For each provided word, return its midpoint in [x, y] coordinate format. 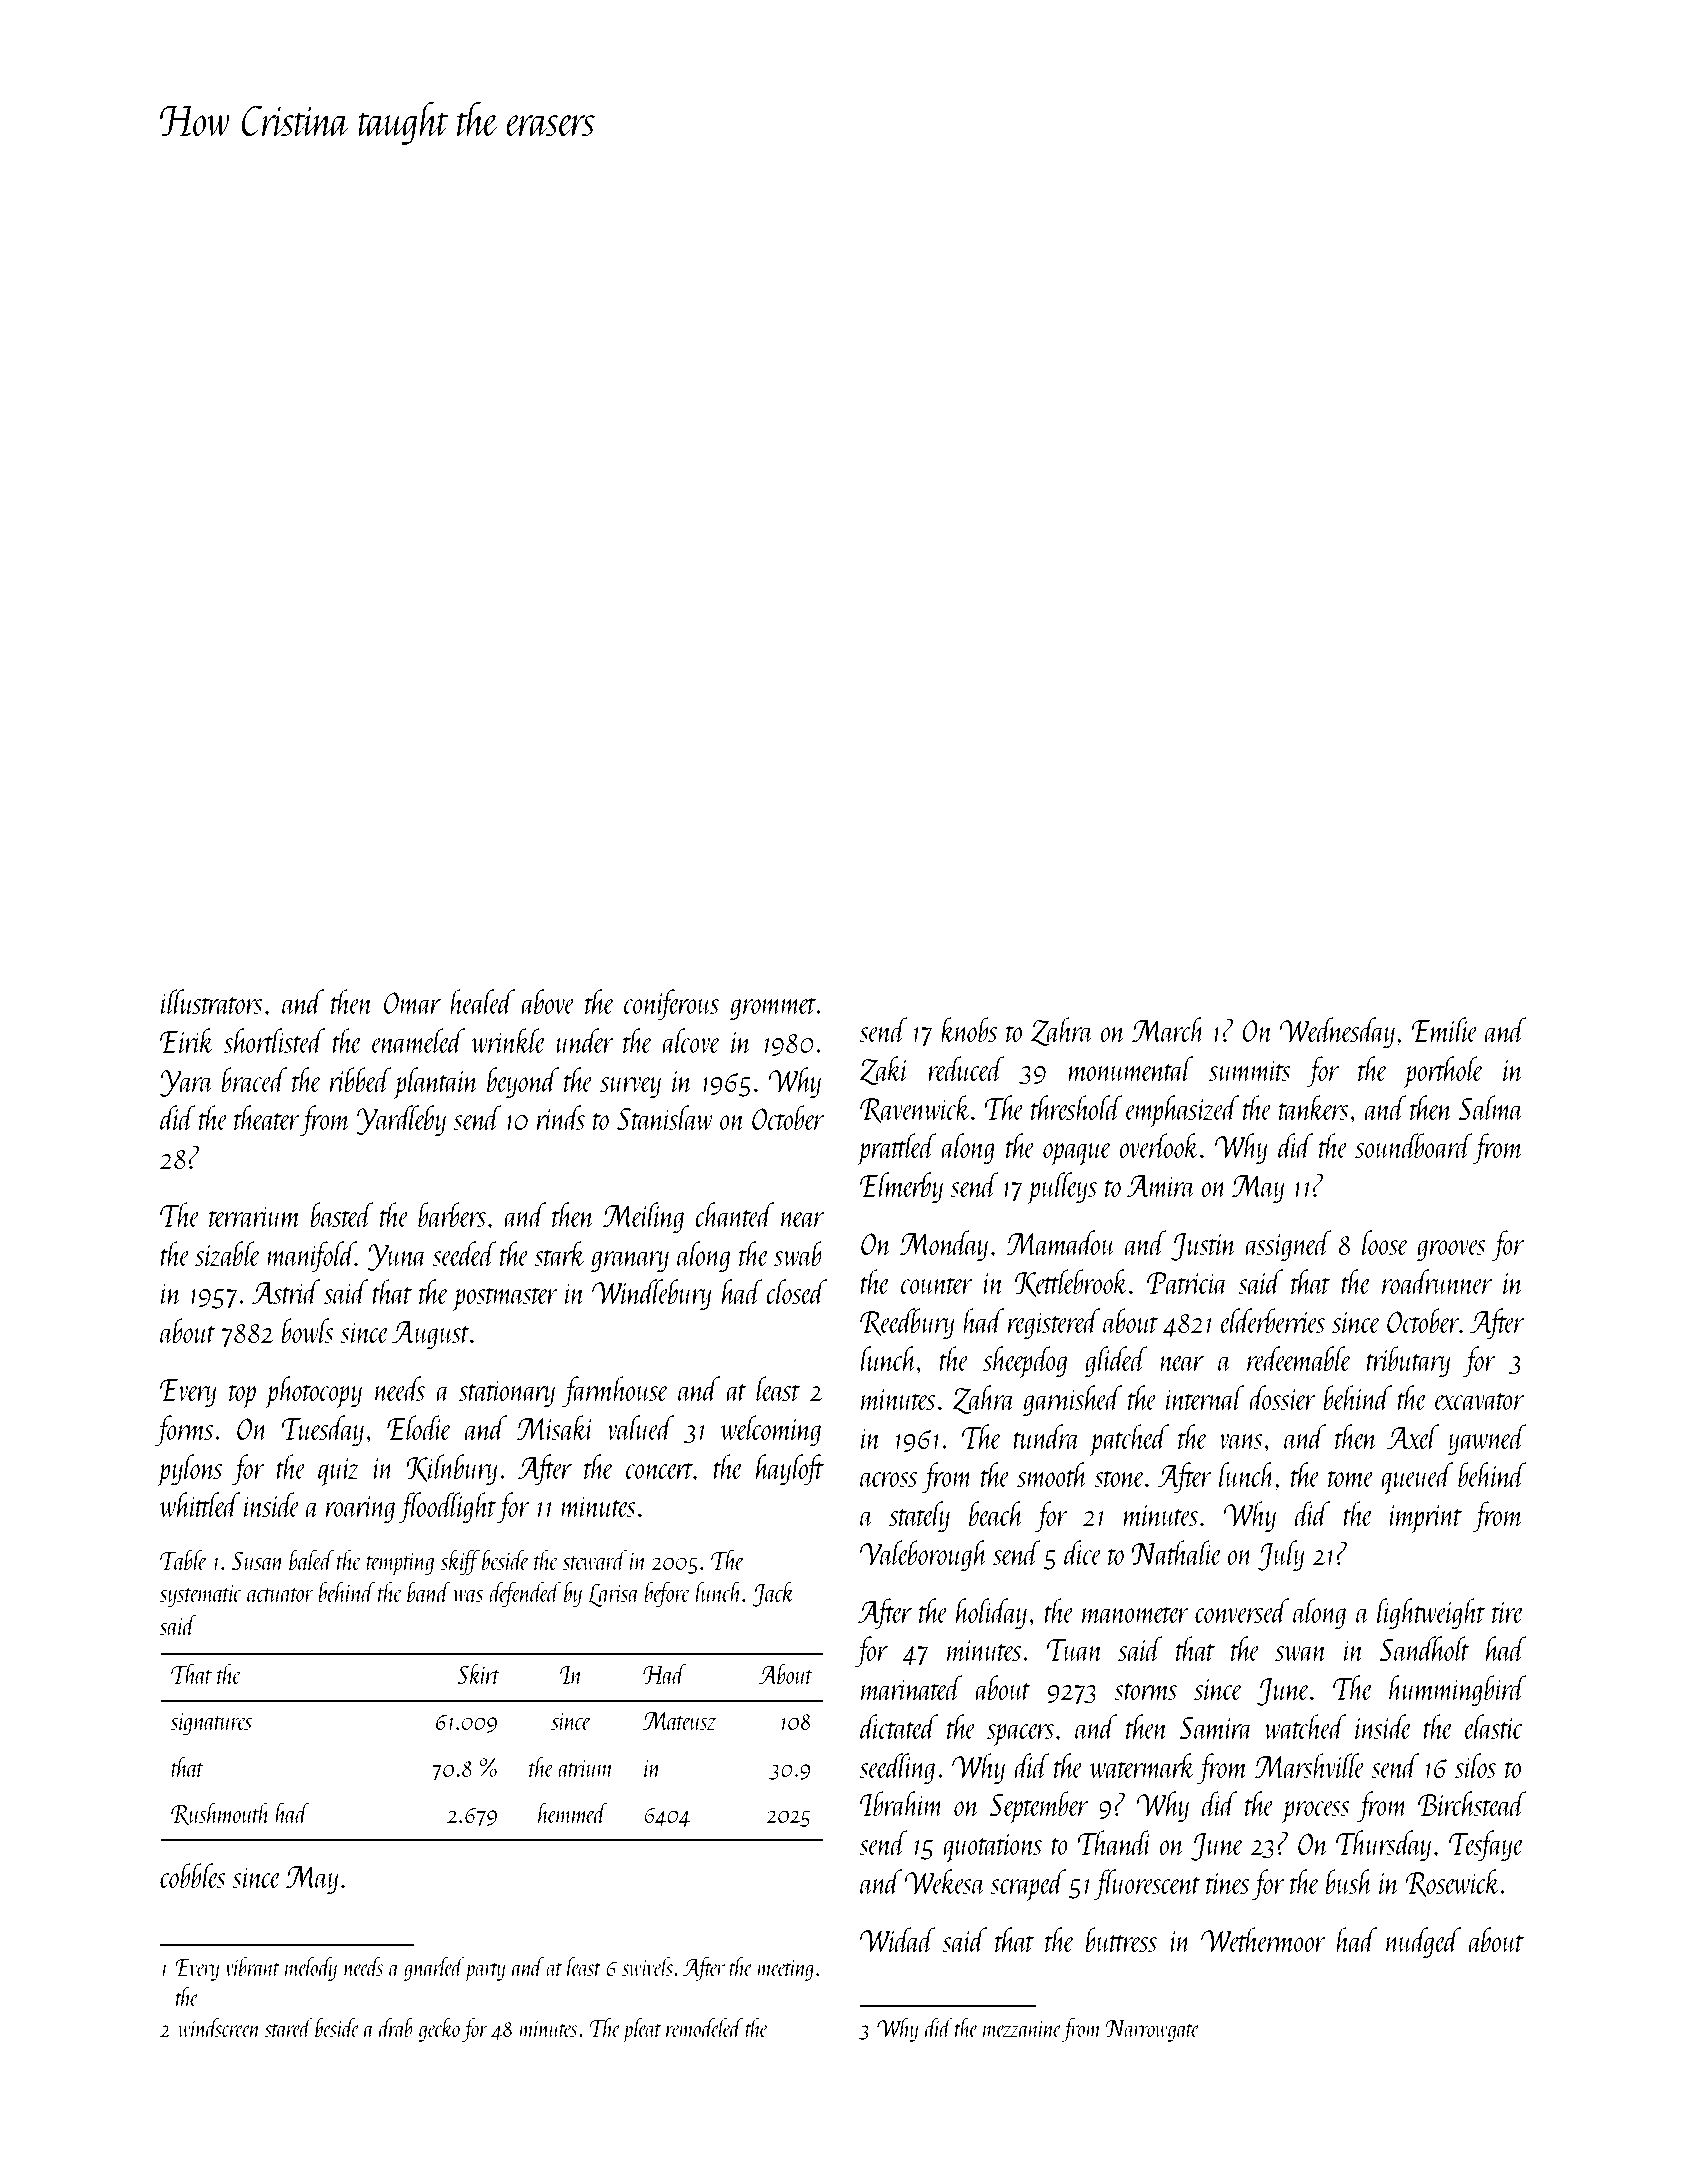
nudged [1423, 1942]
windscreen [219, 2027]
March [1168, 1029]
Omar [412, 1003]
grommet [773, 1008]
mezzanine [1022, 2029]
